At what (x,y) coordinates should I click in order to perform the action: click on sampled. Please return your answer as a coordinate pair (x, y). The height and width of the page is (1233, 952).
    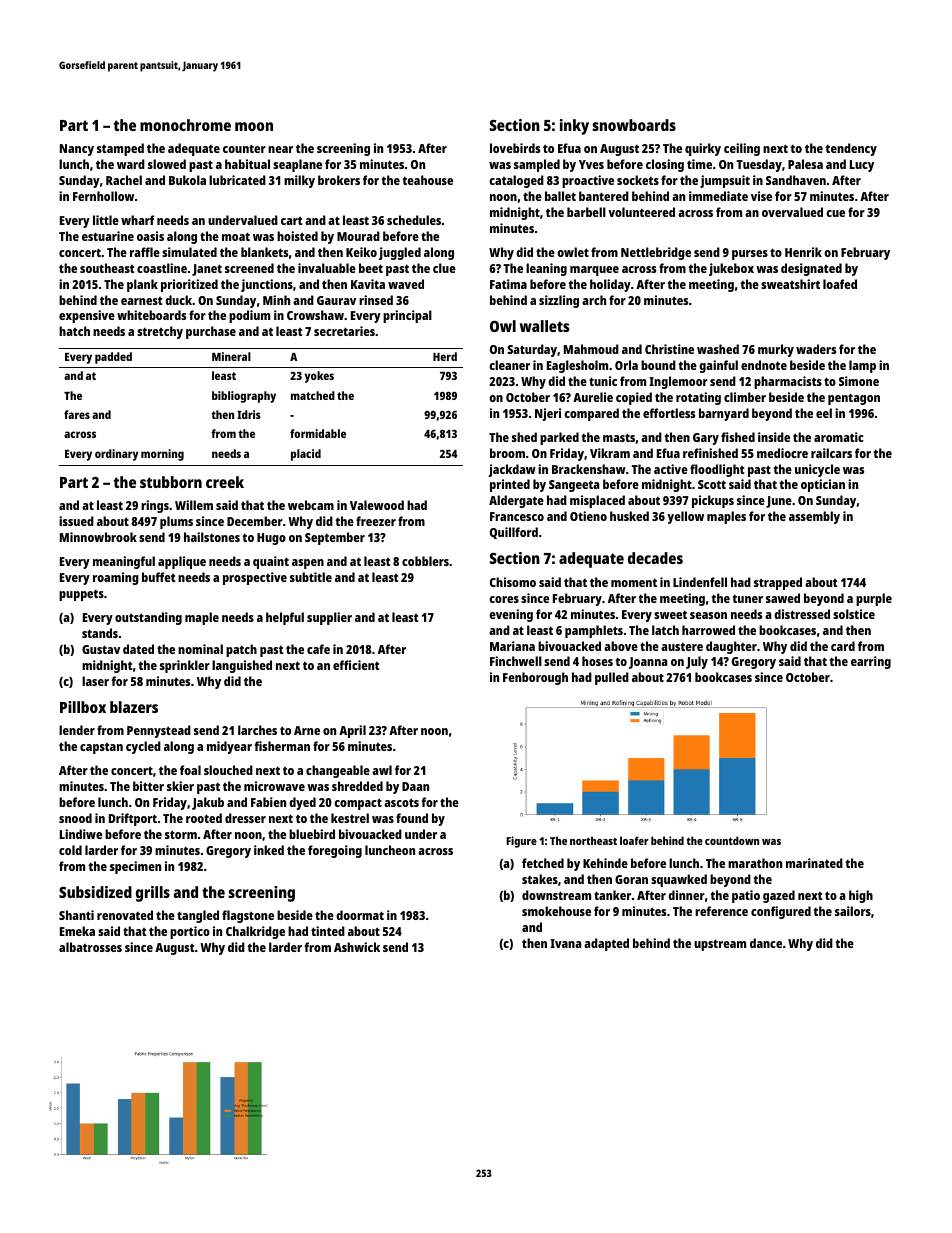
    Looking at the image, I should click on (537, 165).
